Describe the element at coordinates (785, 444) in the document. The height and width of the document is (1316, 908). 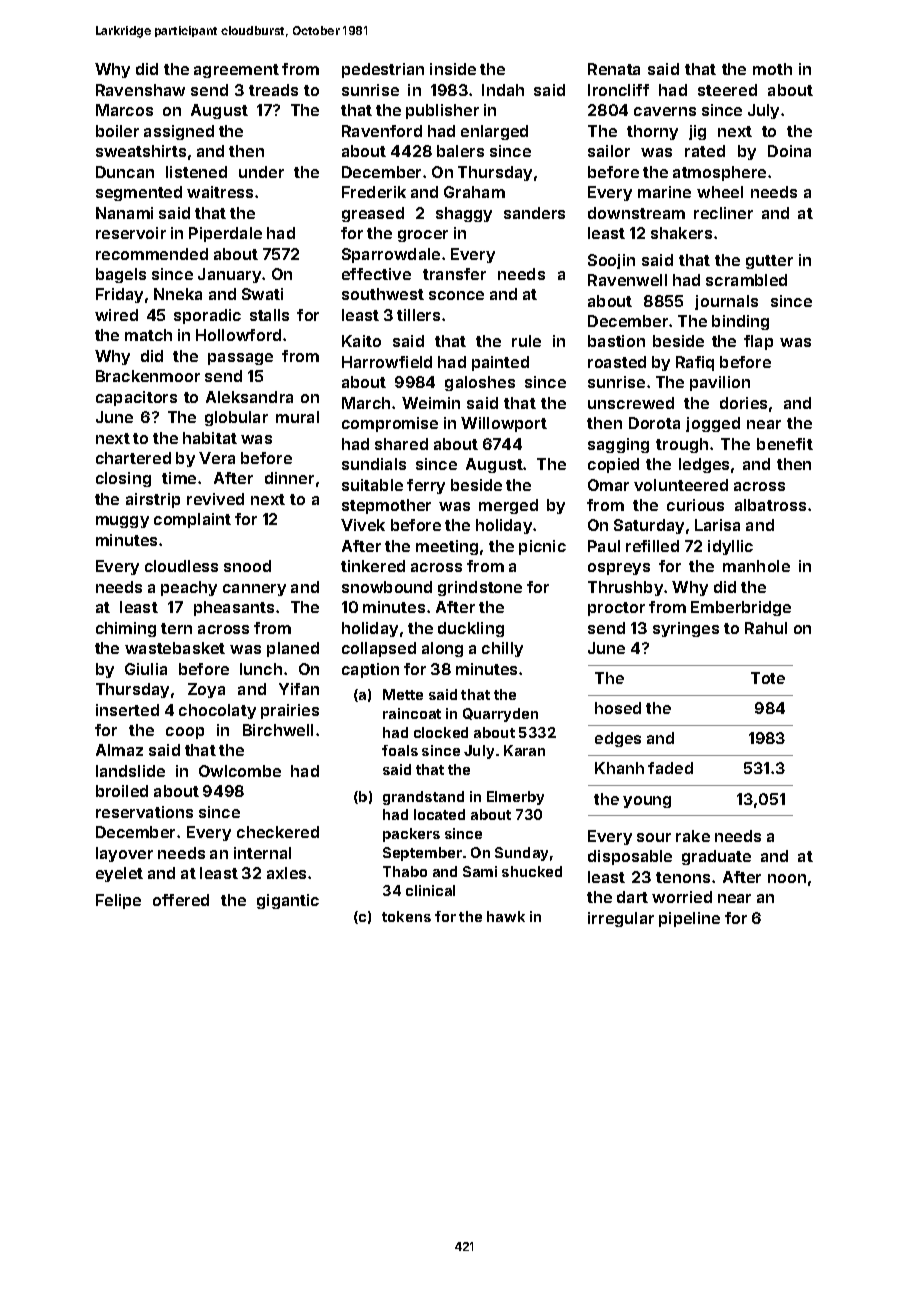
I see `benefit` at that location.
